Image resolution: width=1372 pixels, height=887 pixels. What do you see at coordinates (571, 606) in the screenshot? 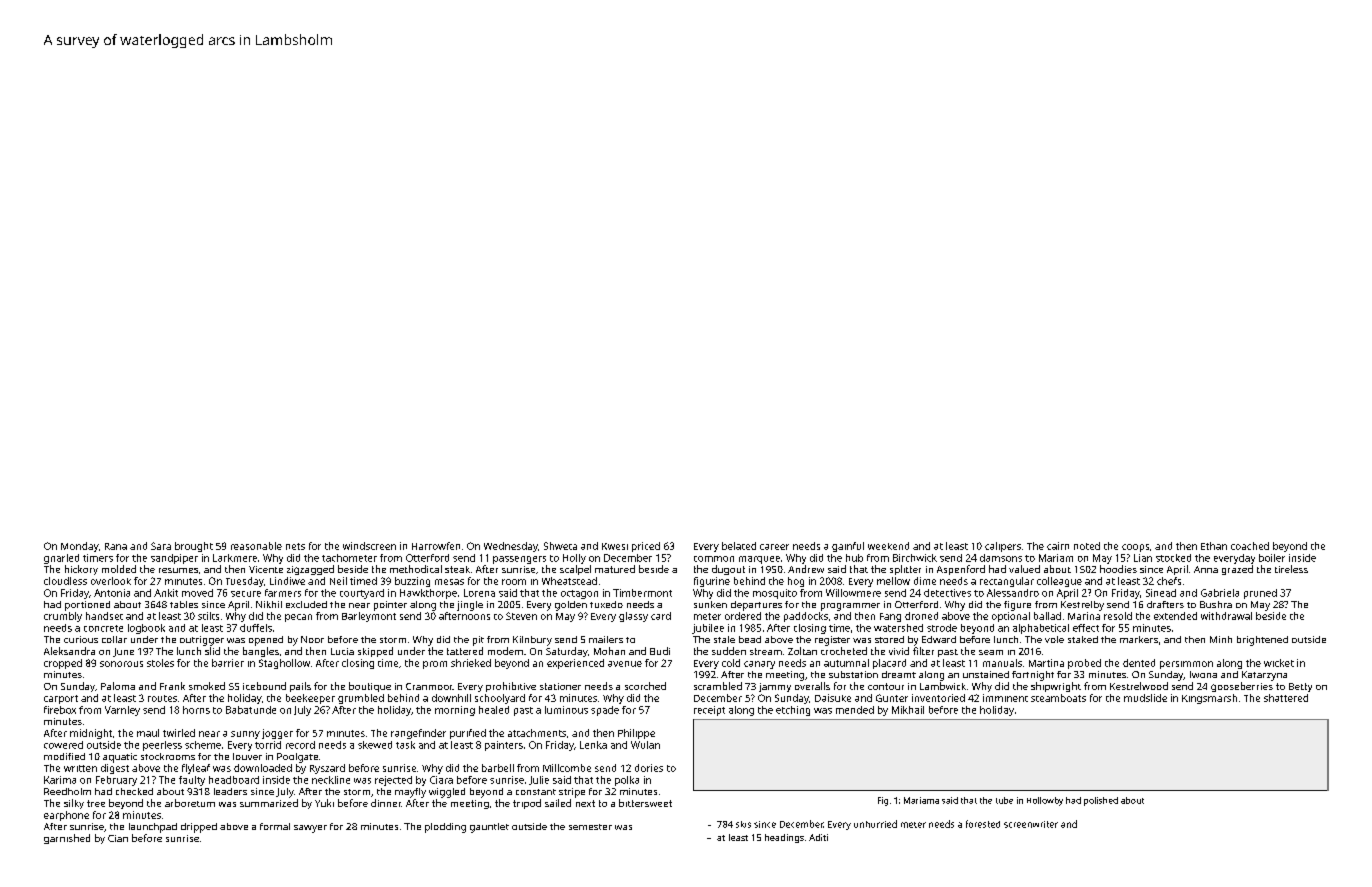
I see `golden` at bounding box center [571, 606].
